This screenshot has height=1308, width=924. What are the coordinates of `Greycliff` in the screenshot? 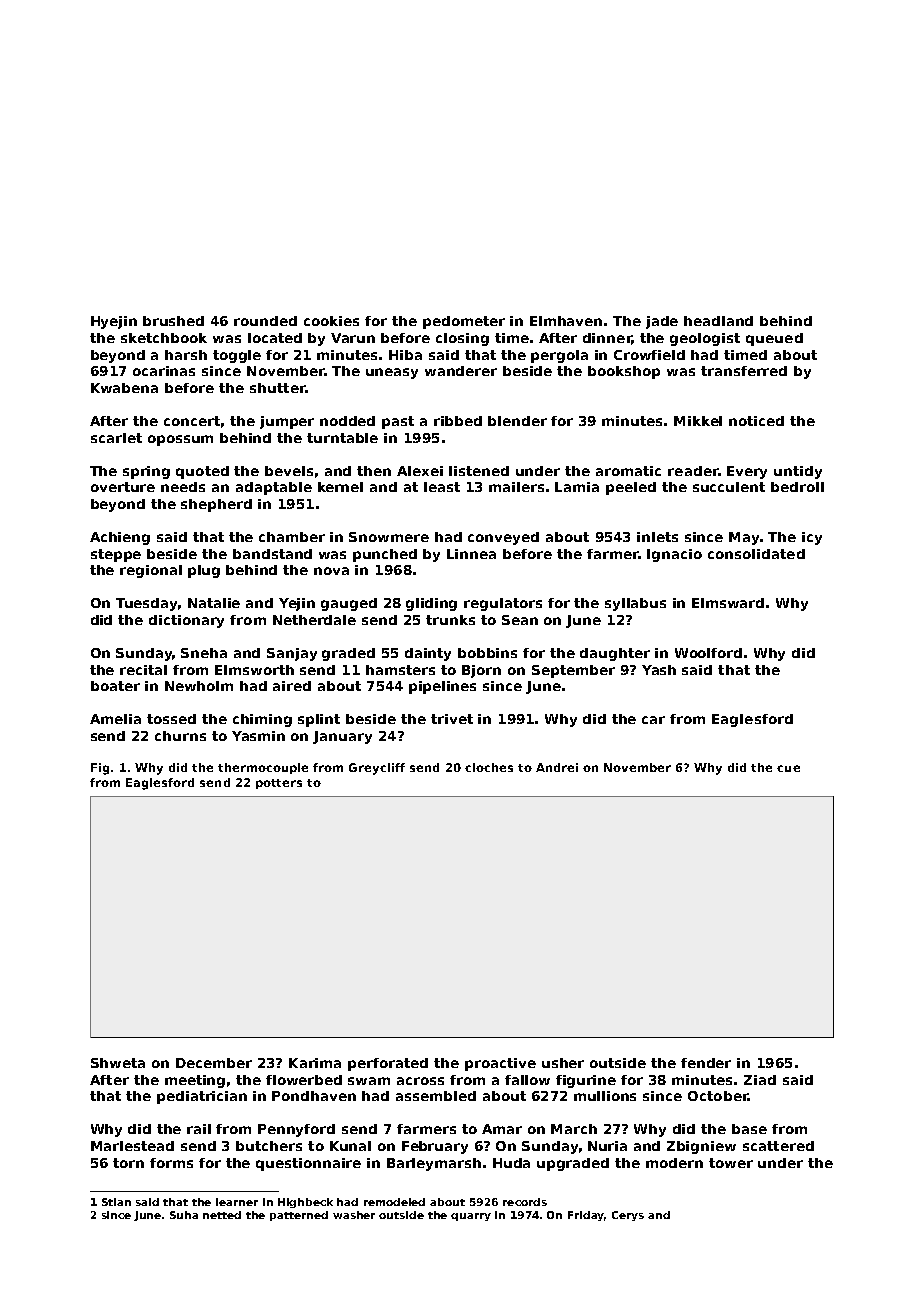 It's located at (377, 769).
